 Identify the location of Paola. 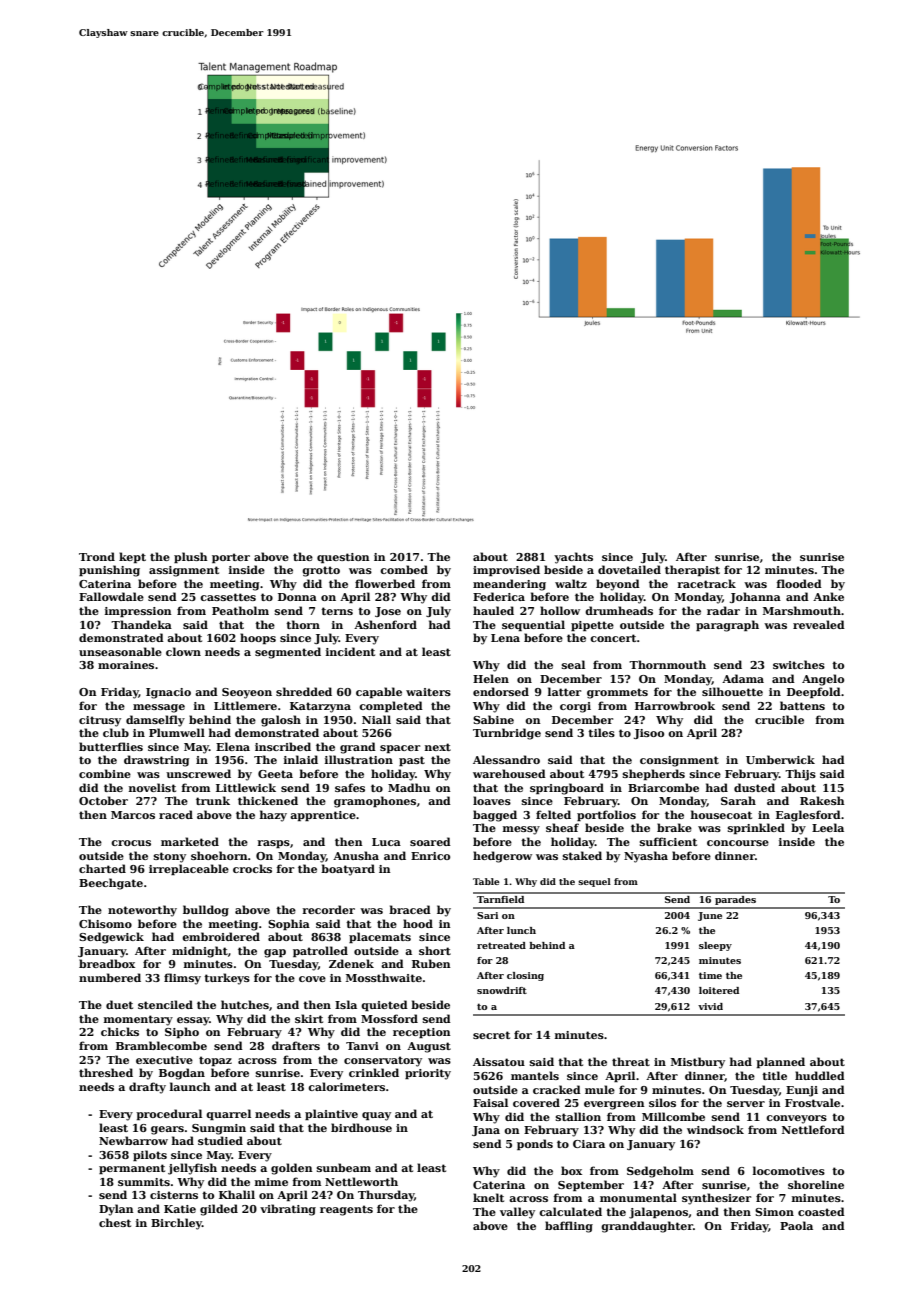
(796, 1225).
